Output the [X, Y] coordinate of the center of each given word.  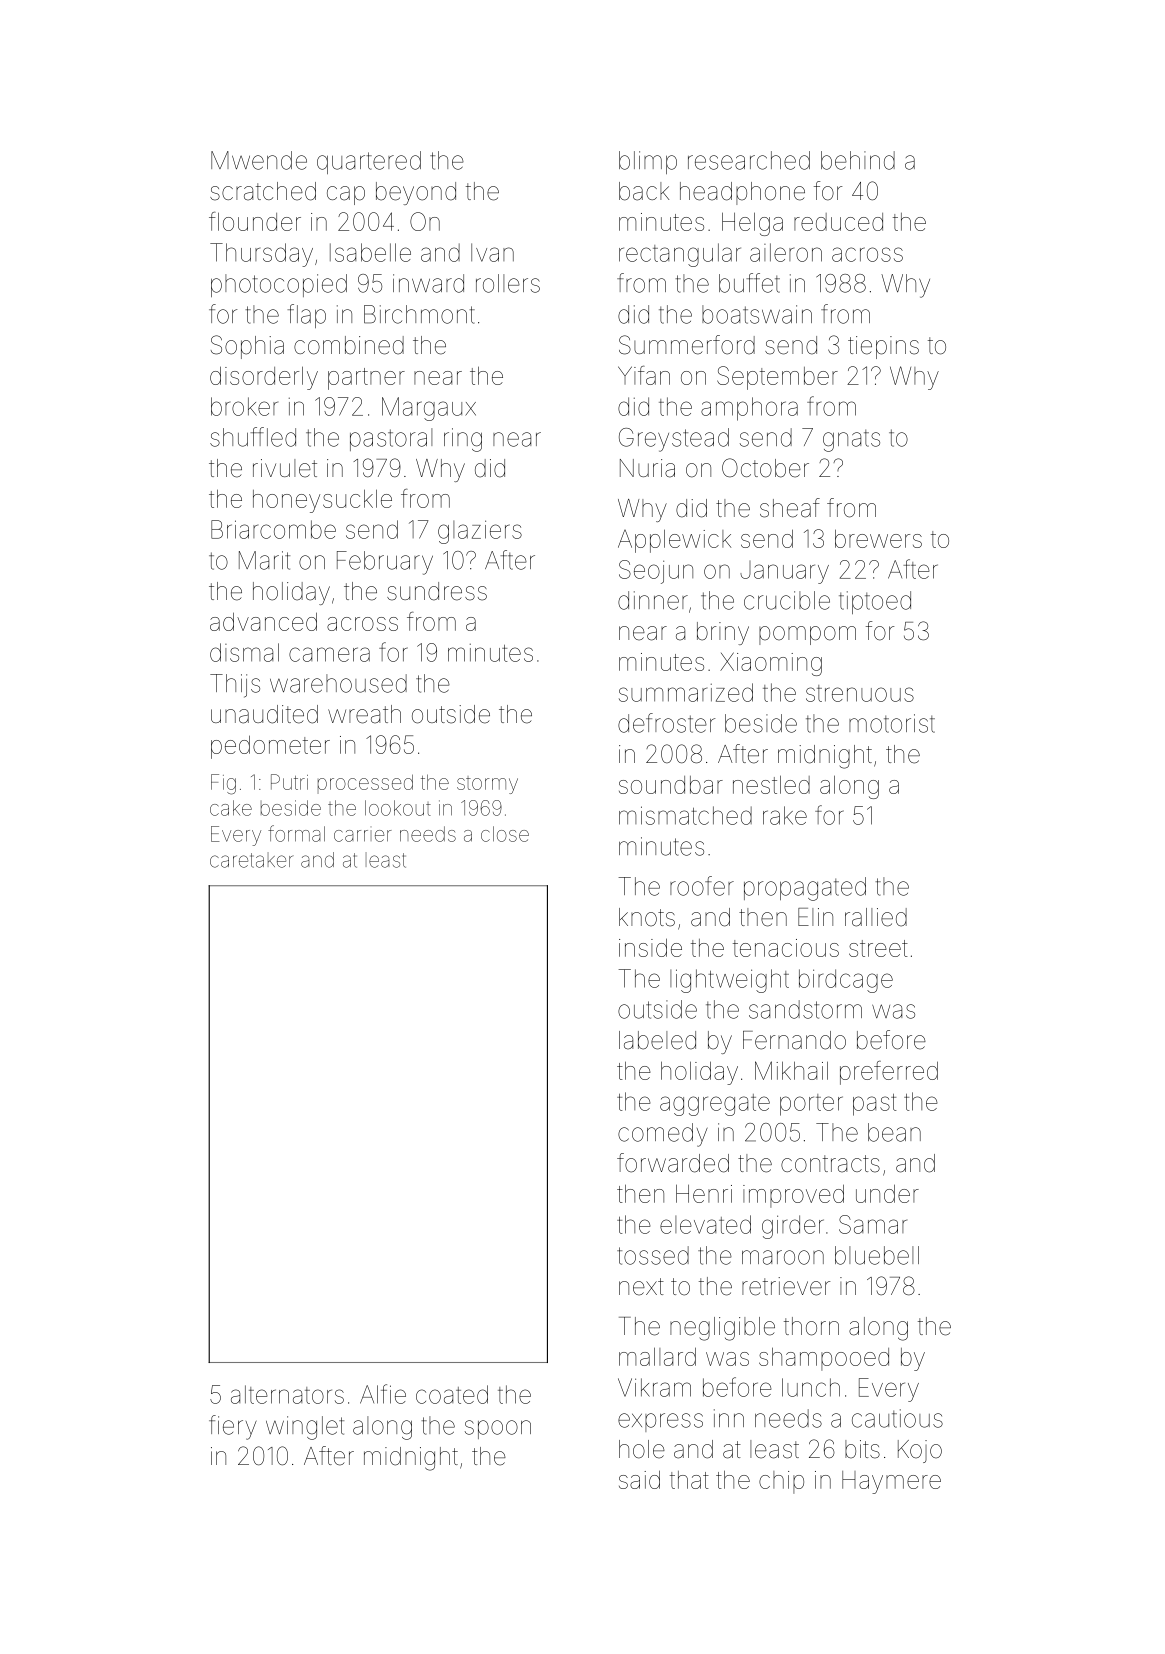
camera [329, 654]
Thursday [261, 255]
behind [858, 160]
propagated [805, 889]
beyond [416, 193]
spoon [498, 1429]
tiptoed [875, 602]
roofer [702, 886]
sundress [437, 591]
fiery [233, 1427]
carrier [363, 836]
